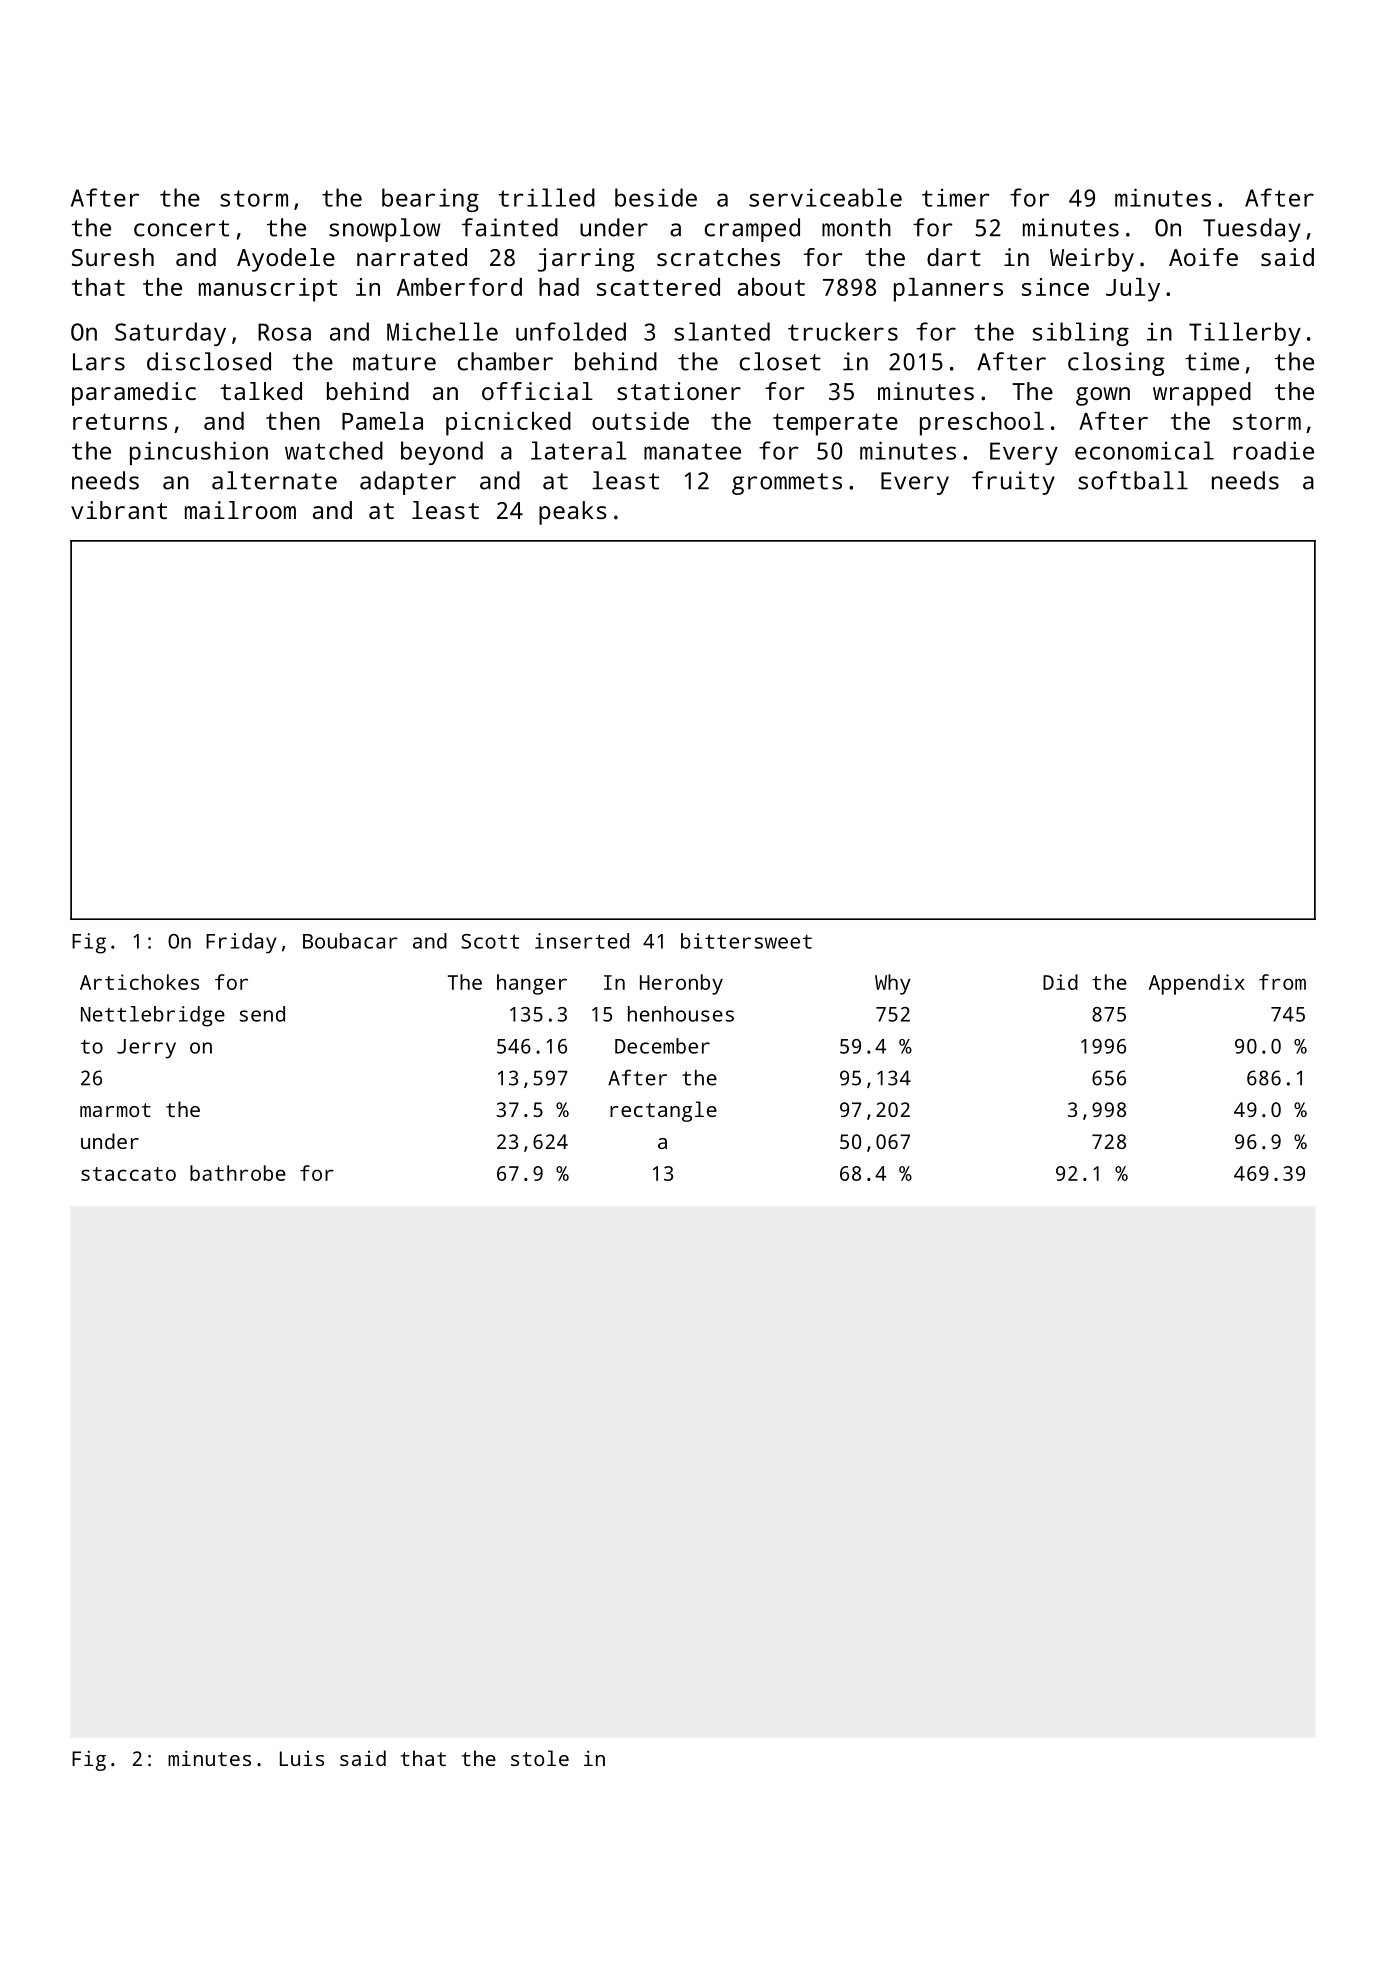 The width and height of the screenshot is (1386, 1969). What do you see at coordinates (1060, 982) in the screenshot?
I see `Did` at bounding box center [1060, 982].
